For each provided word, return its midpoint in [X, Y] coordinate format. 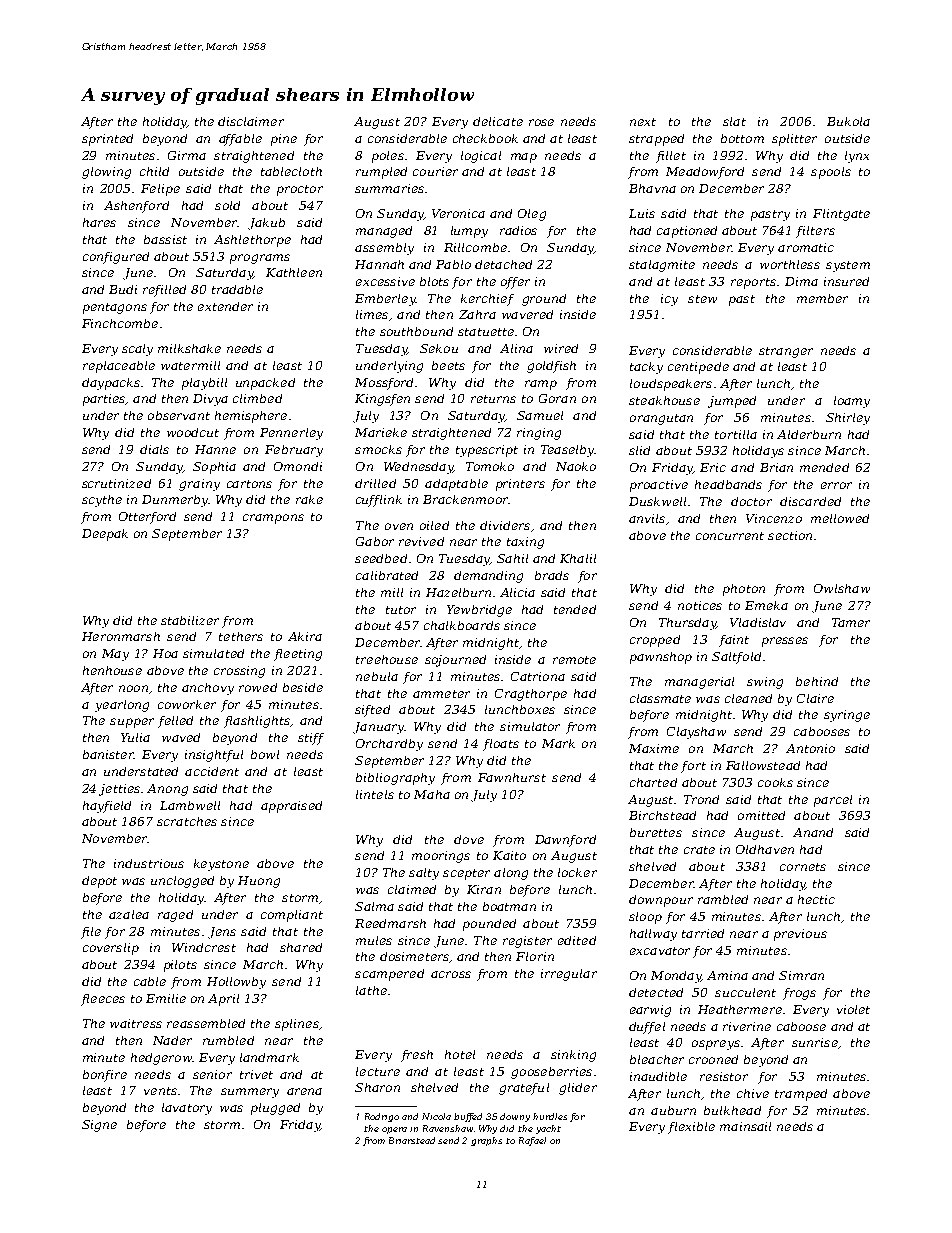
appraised [291, 807]
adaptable [456, 485]
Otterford [147, 518]
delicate [498, 121]
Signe [99, 1126]
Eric [713, 467]
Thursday [687, 624]
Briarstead [412, 1140]
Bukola [848, 121]
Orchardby [389, 745]
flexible [691, 1128]
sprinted [107, 140]
